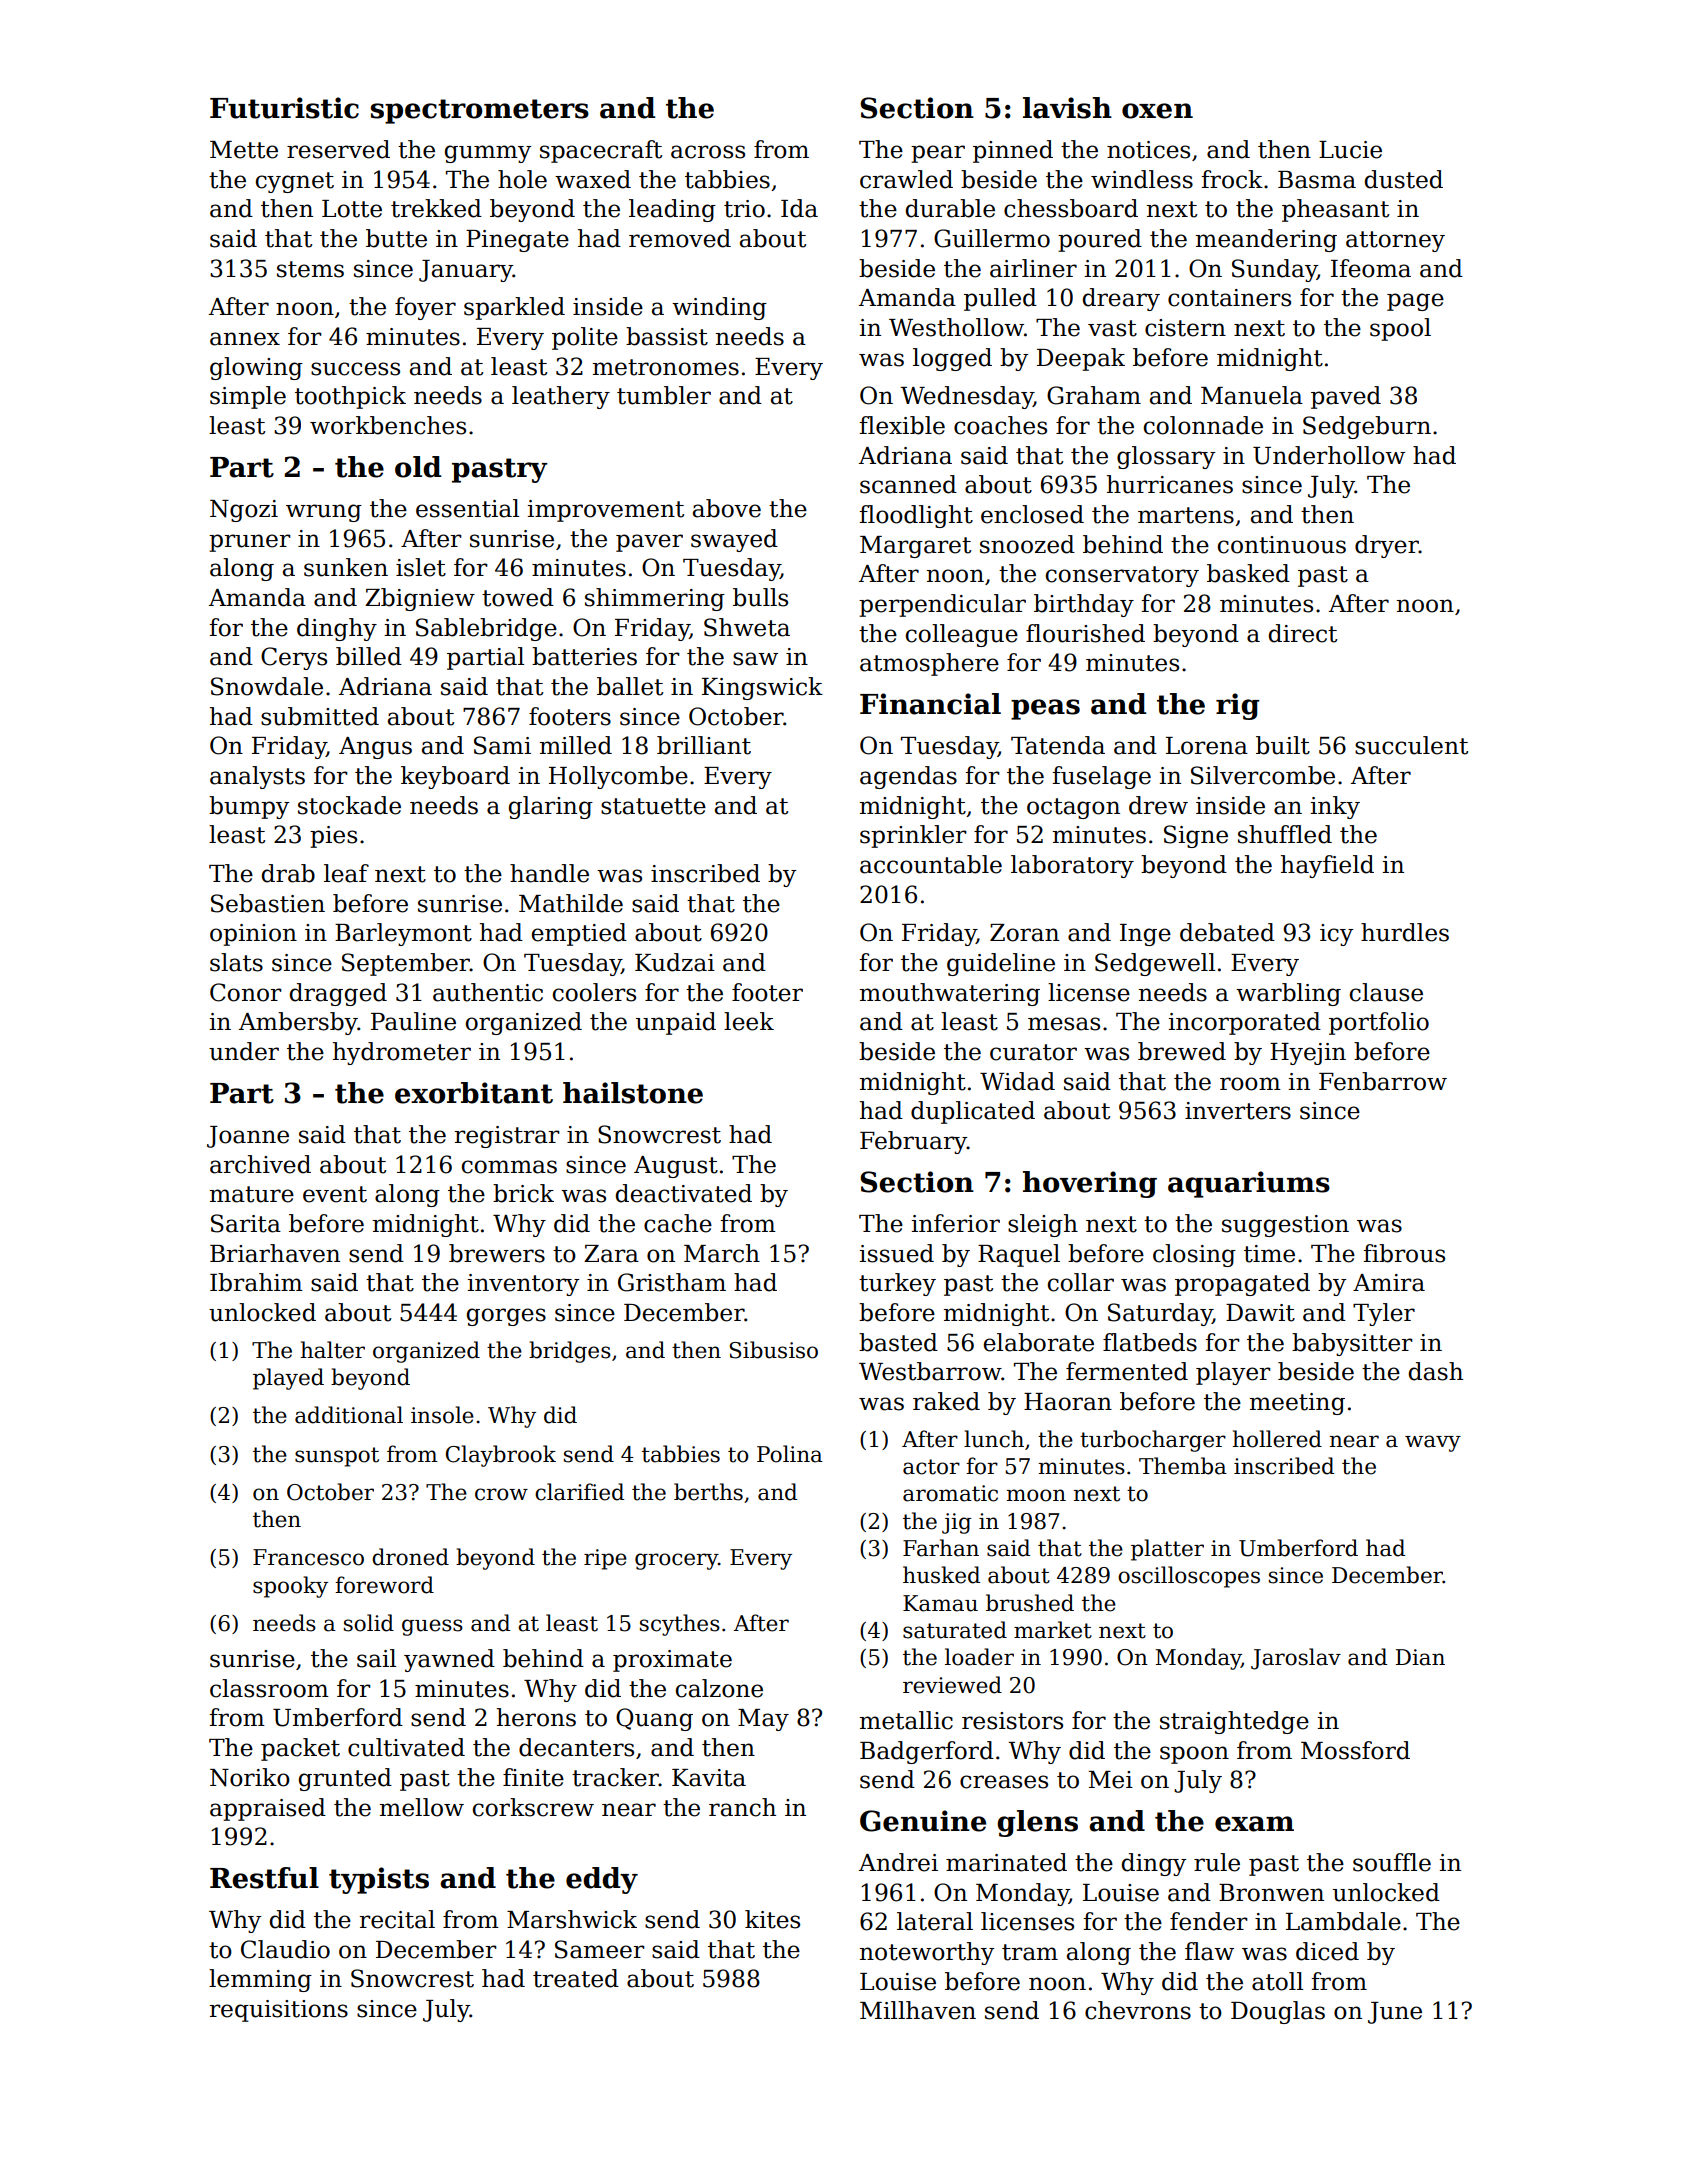  I want to click on recital, so click(397, 1919).
